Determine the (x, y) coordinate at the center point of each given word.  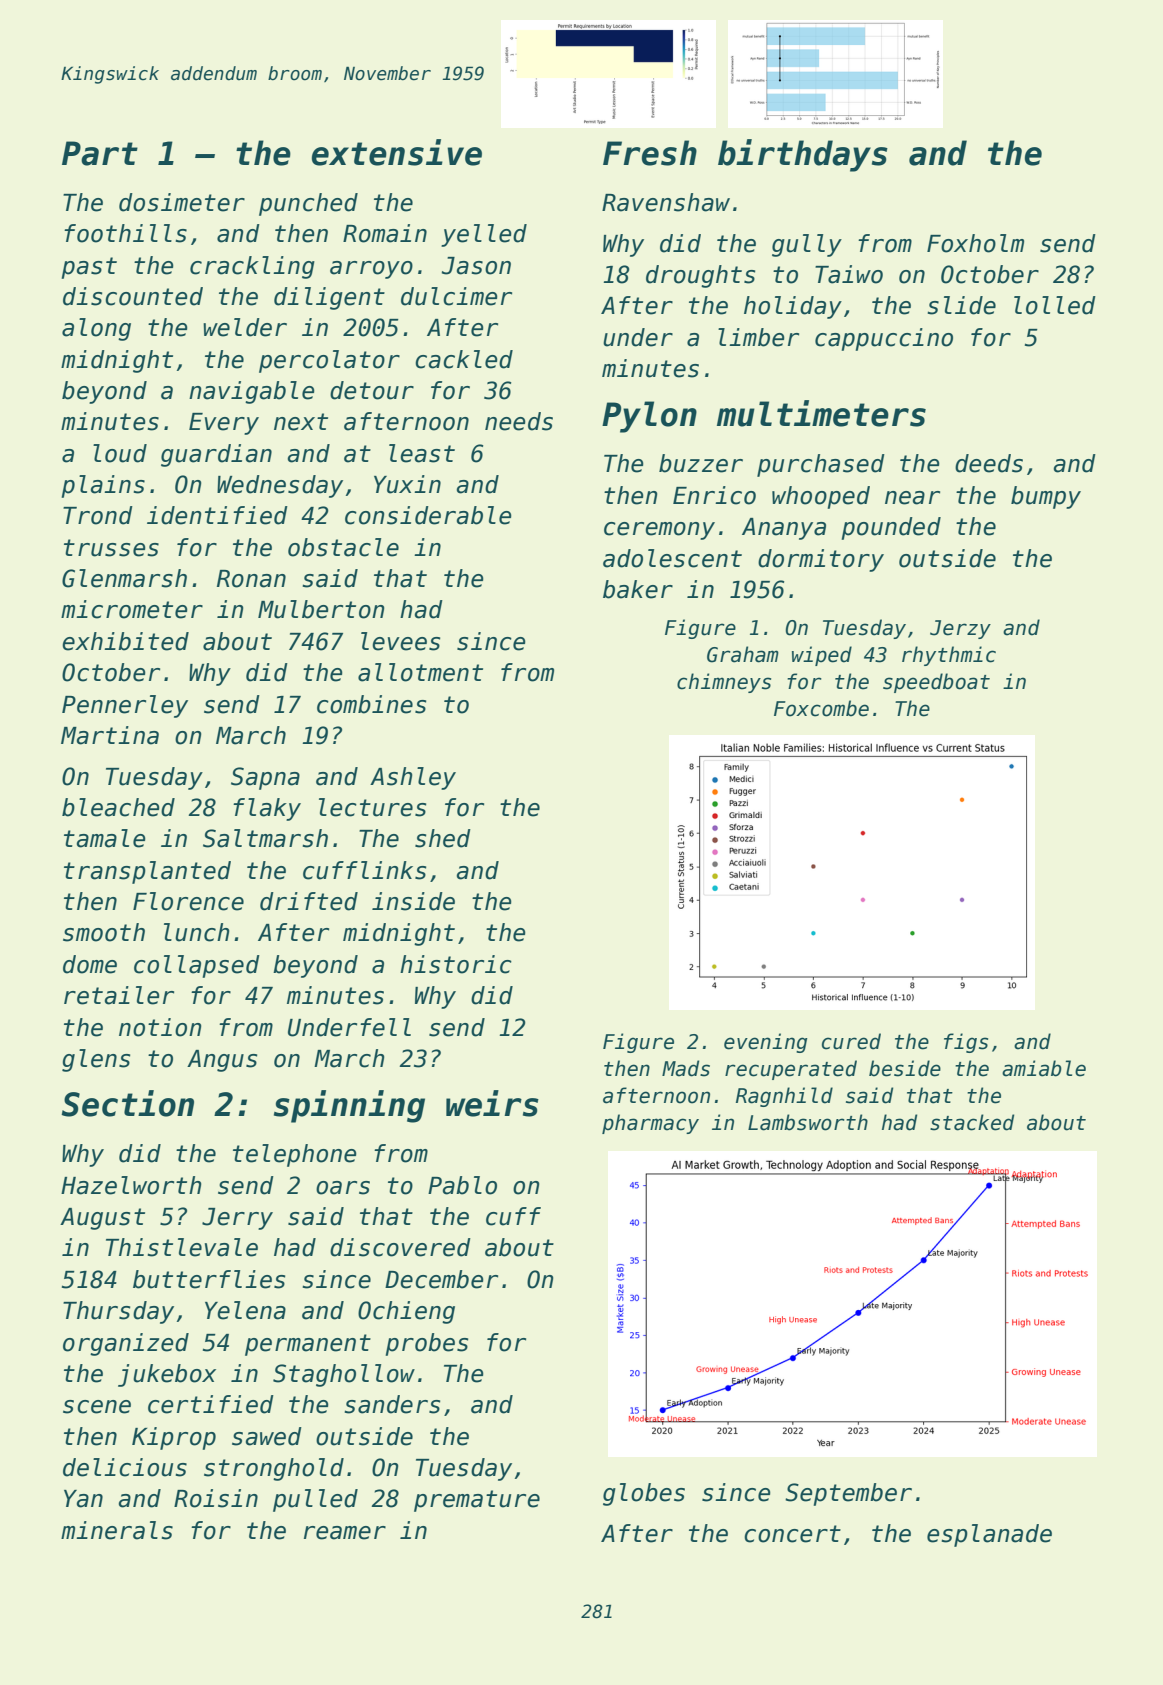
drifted (309, 901)
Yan (83, 1499)
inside (413, 901)
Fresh (650, 153)
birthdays (803, 155)
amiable (1044, 1068)
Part (100, 153)
